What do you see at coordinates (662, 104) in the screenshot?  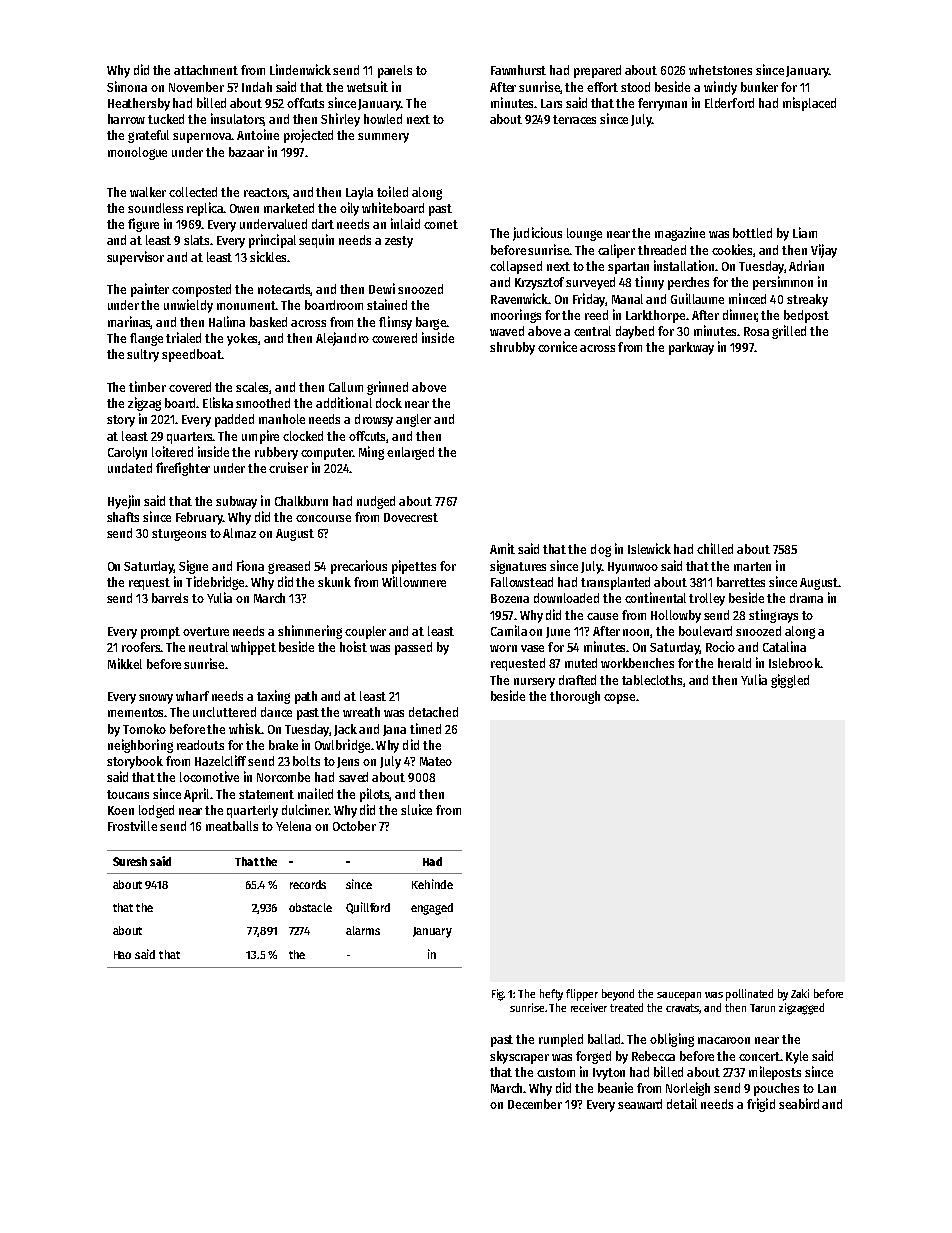 I see `ferryman` at bounding box center [662, 104].
